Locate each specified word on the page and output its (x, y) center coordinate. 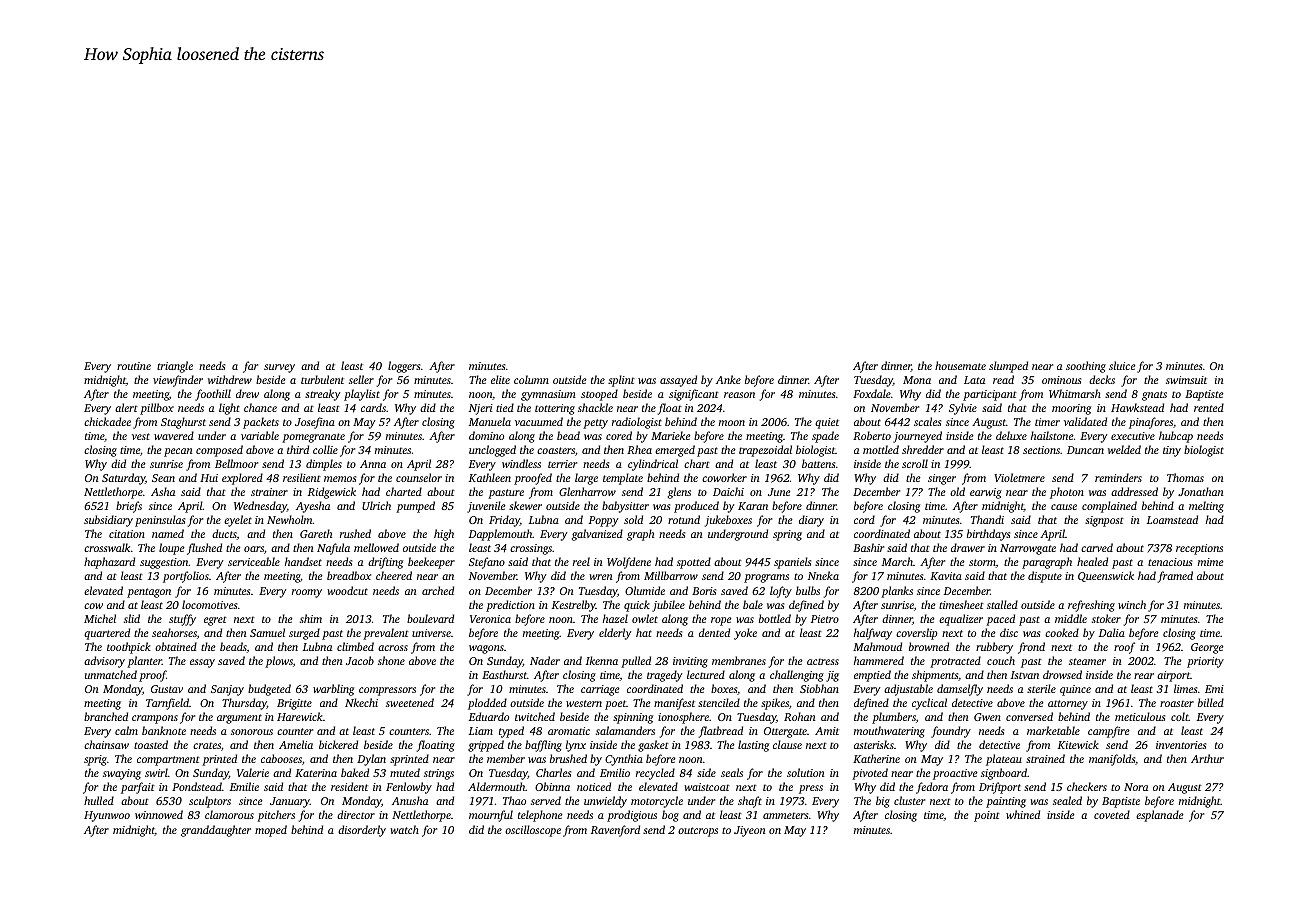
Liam (481, 731)
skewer (525, 505)
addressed (1134, 491)
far (250, 367)
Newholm (290, 519)
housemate (960, 365)
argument (239, 719)
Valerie (253, 772)
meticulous (1140, 716)
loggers (404, 367)
